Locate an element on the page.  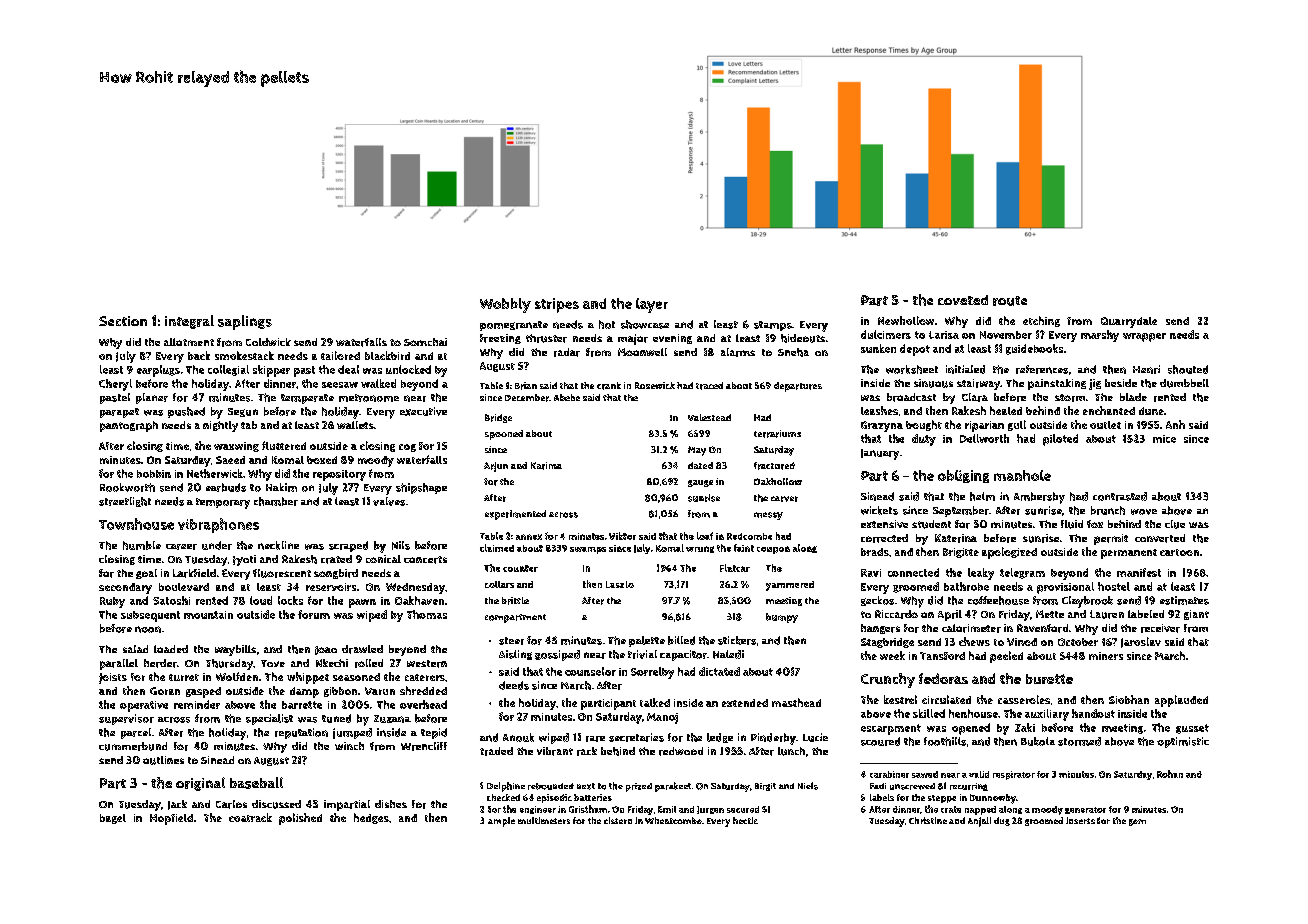
allotment is located at coordinates (189, 342).
